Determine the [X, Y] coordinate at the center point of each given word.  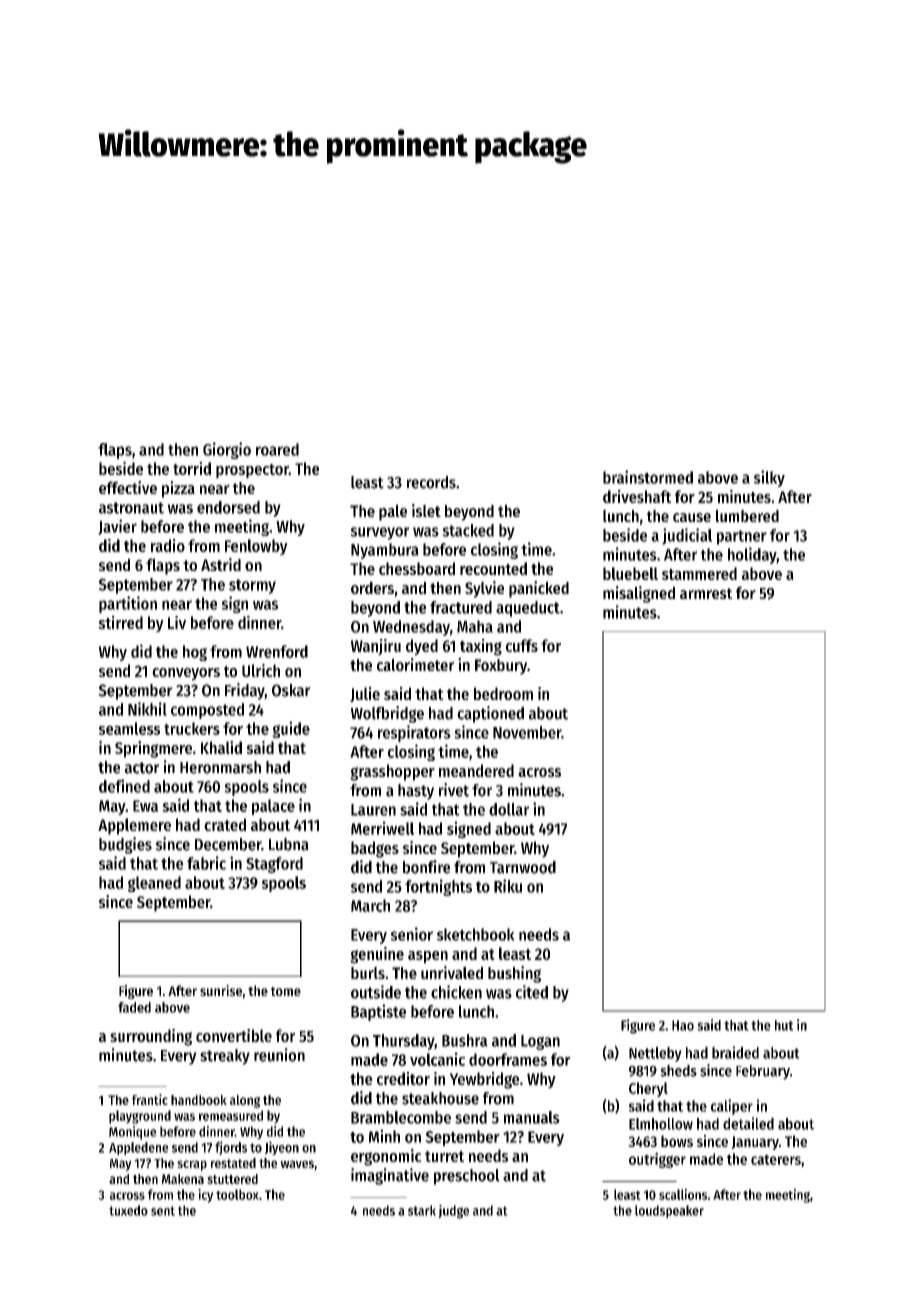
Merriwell [382, 828]
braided [735, 1052]
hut [784, 1025]
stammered [699, 573]
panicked [539, 589]
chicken [456, 992]
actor [142, 768]
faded [134, 1007]
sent [163, 1211]
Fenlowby [256, 547]
